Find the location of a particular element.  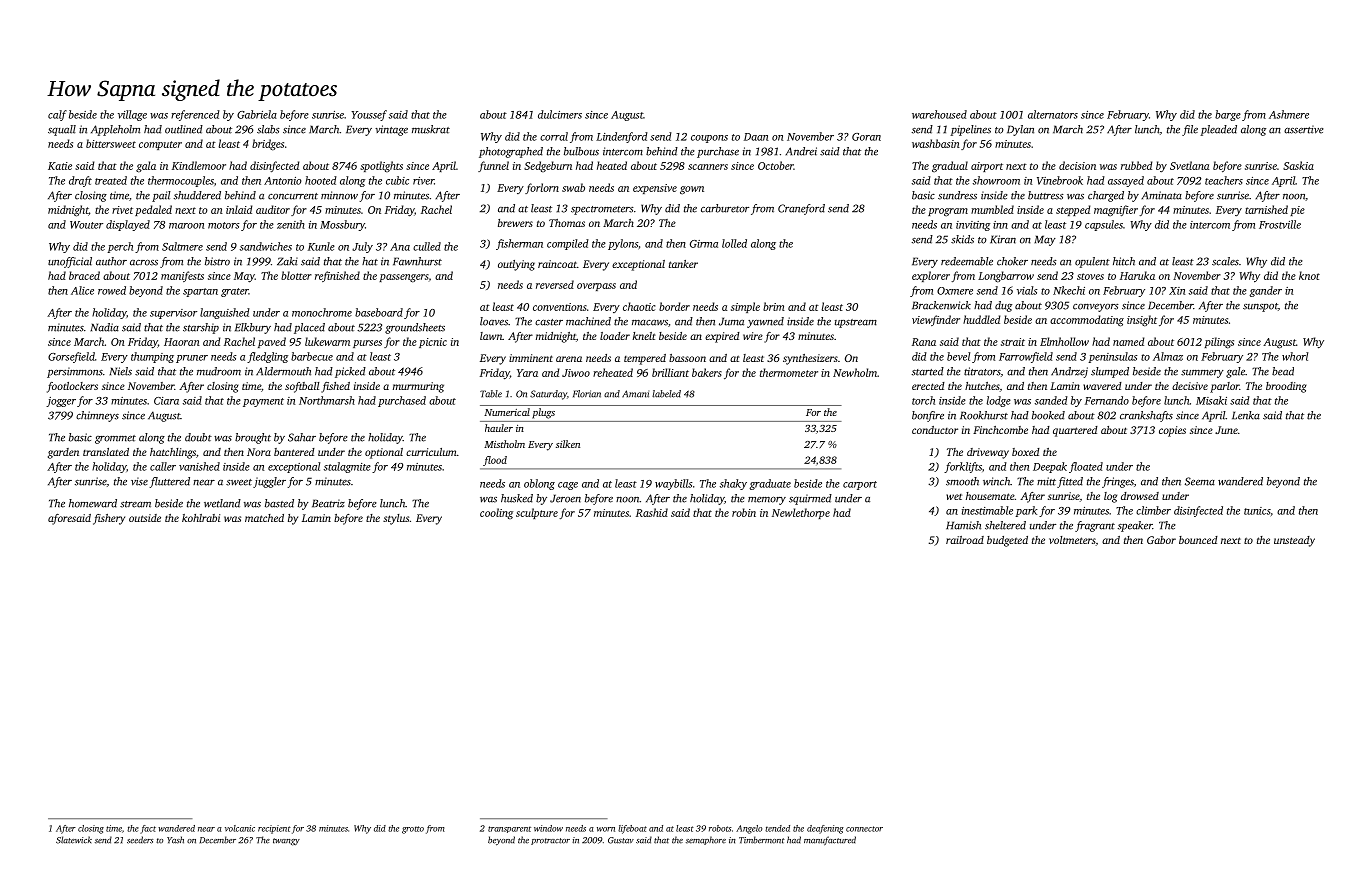

border is located at coordinates (674, 306).
